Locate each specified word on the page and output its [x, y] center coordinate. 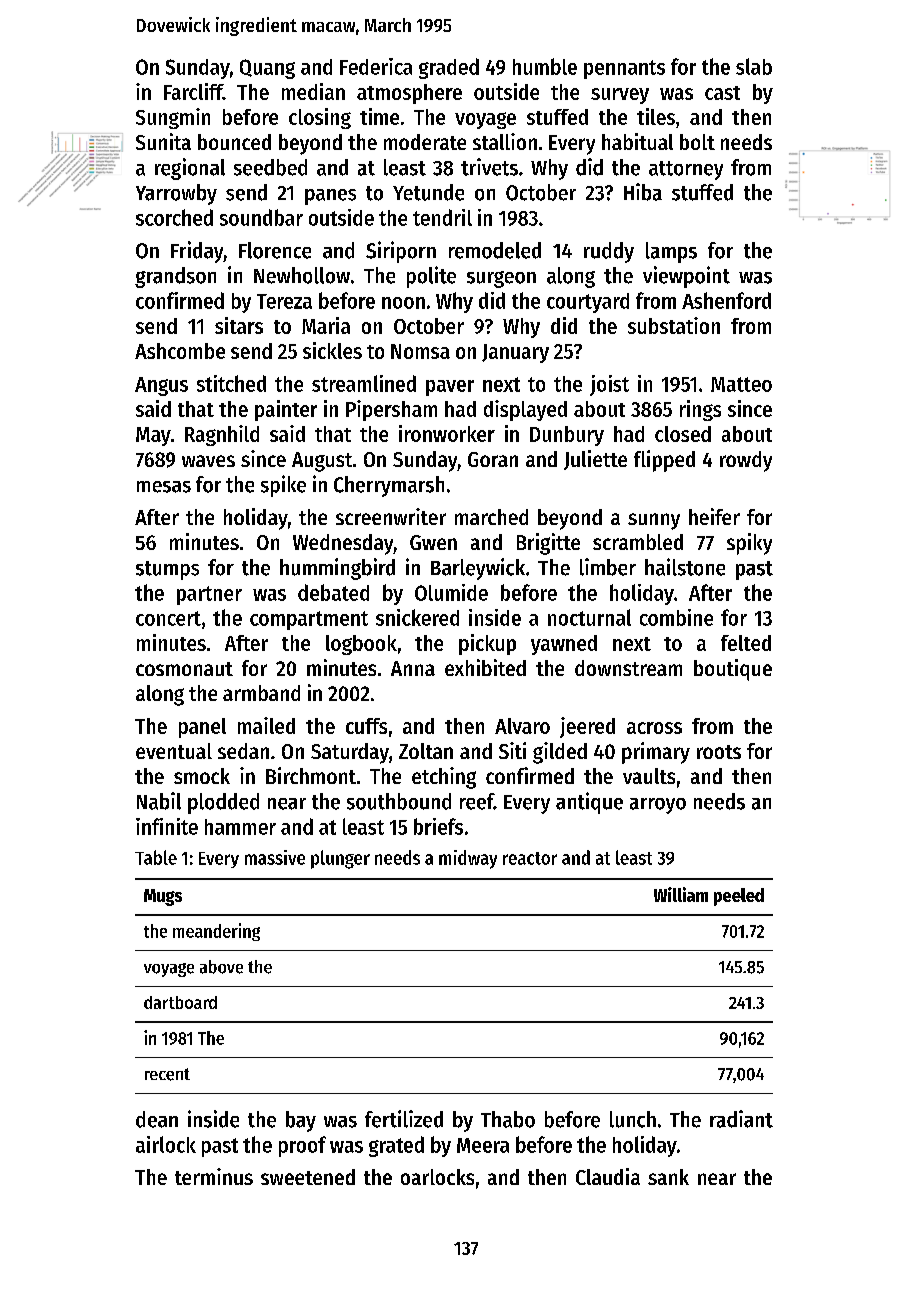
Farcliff [193, 91]
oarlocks [437, 1177]
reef [477, 801]
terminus [214, 1176]
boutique [733, 670]
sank [668, 1177]
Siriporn [401, 252]
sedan [243, 751]
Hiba [643, 192]
